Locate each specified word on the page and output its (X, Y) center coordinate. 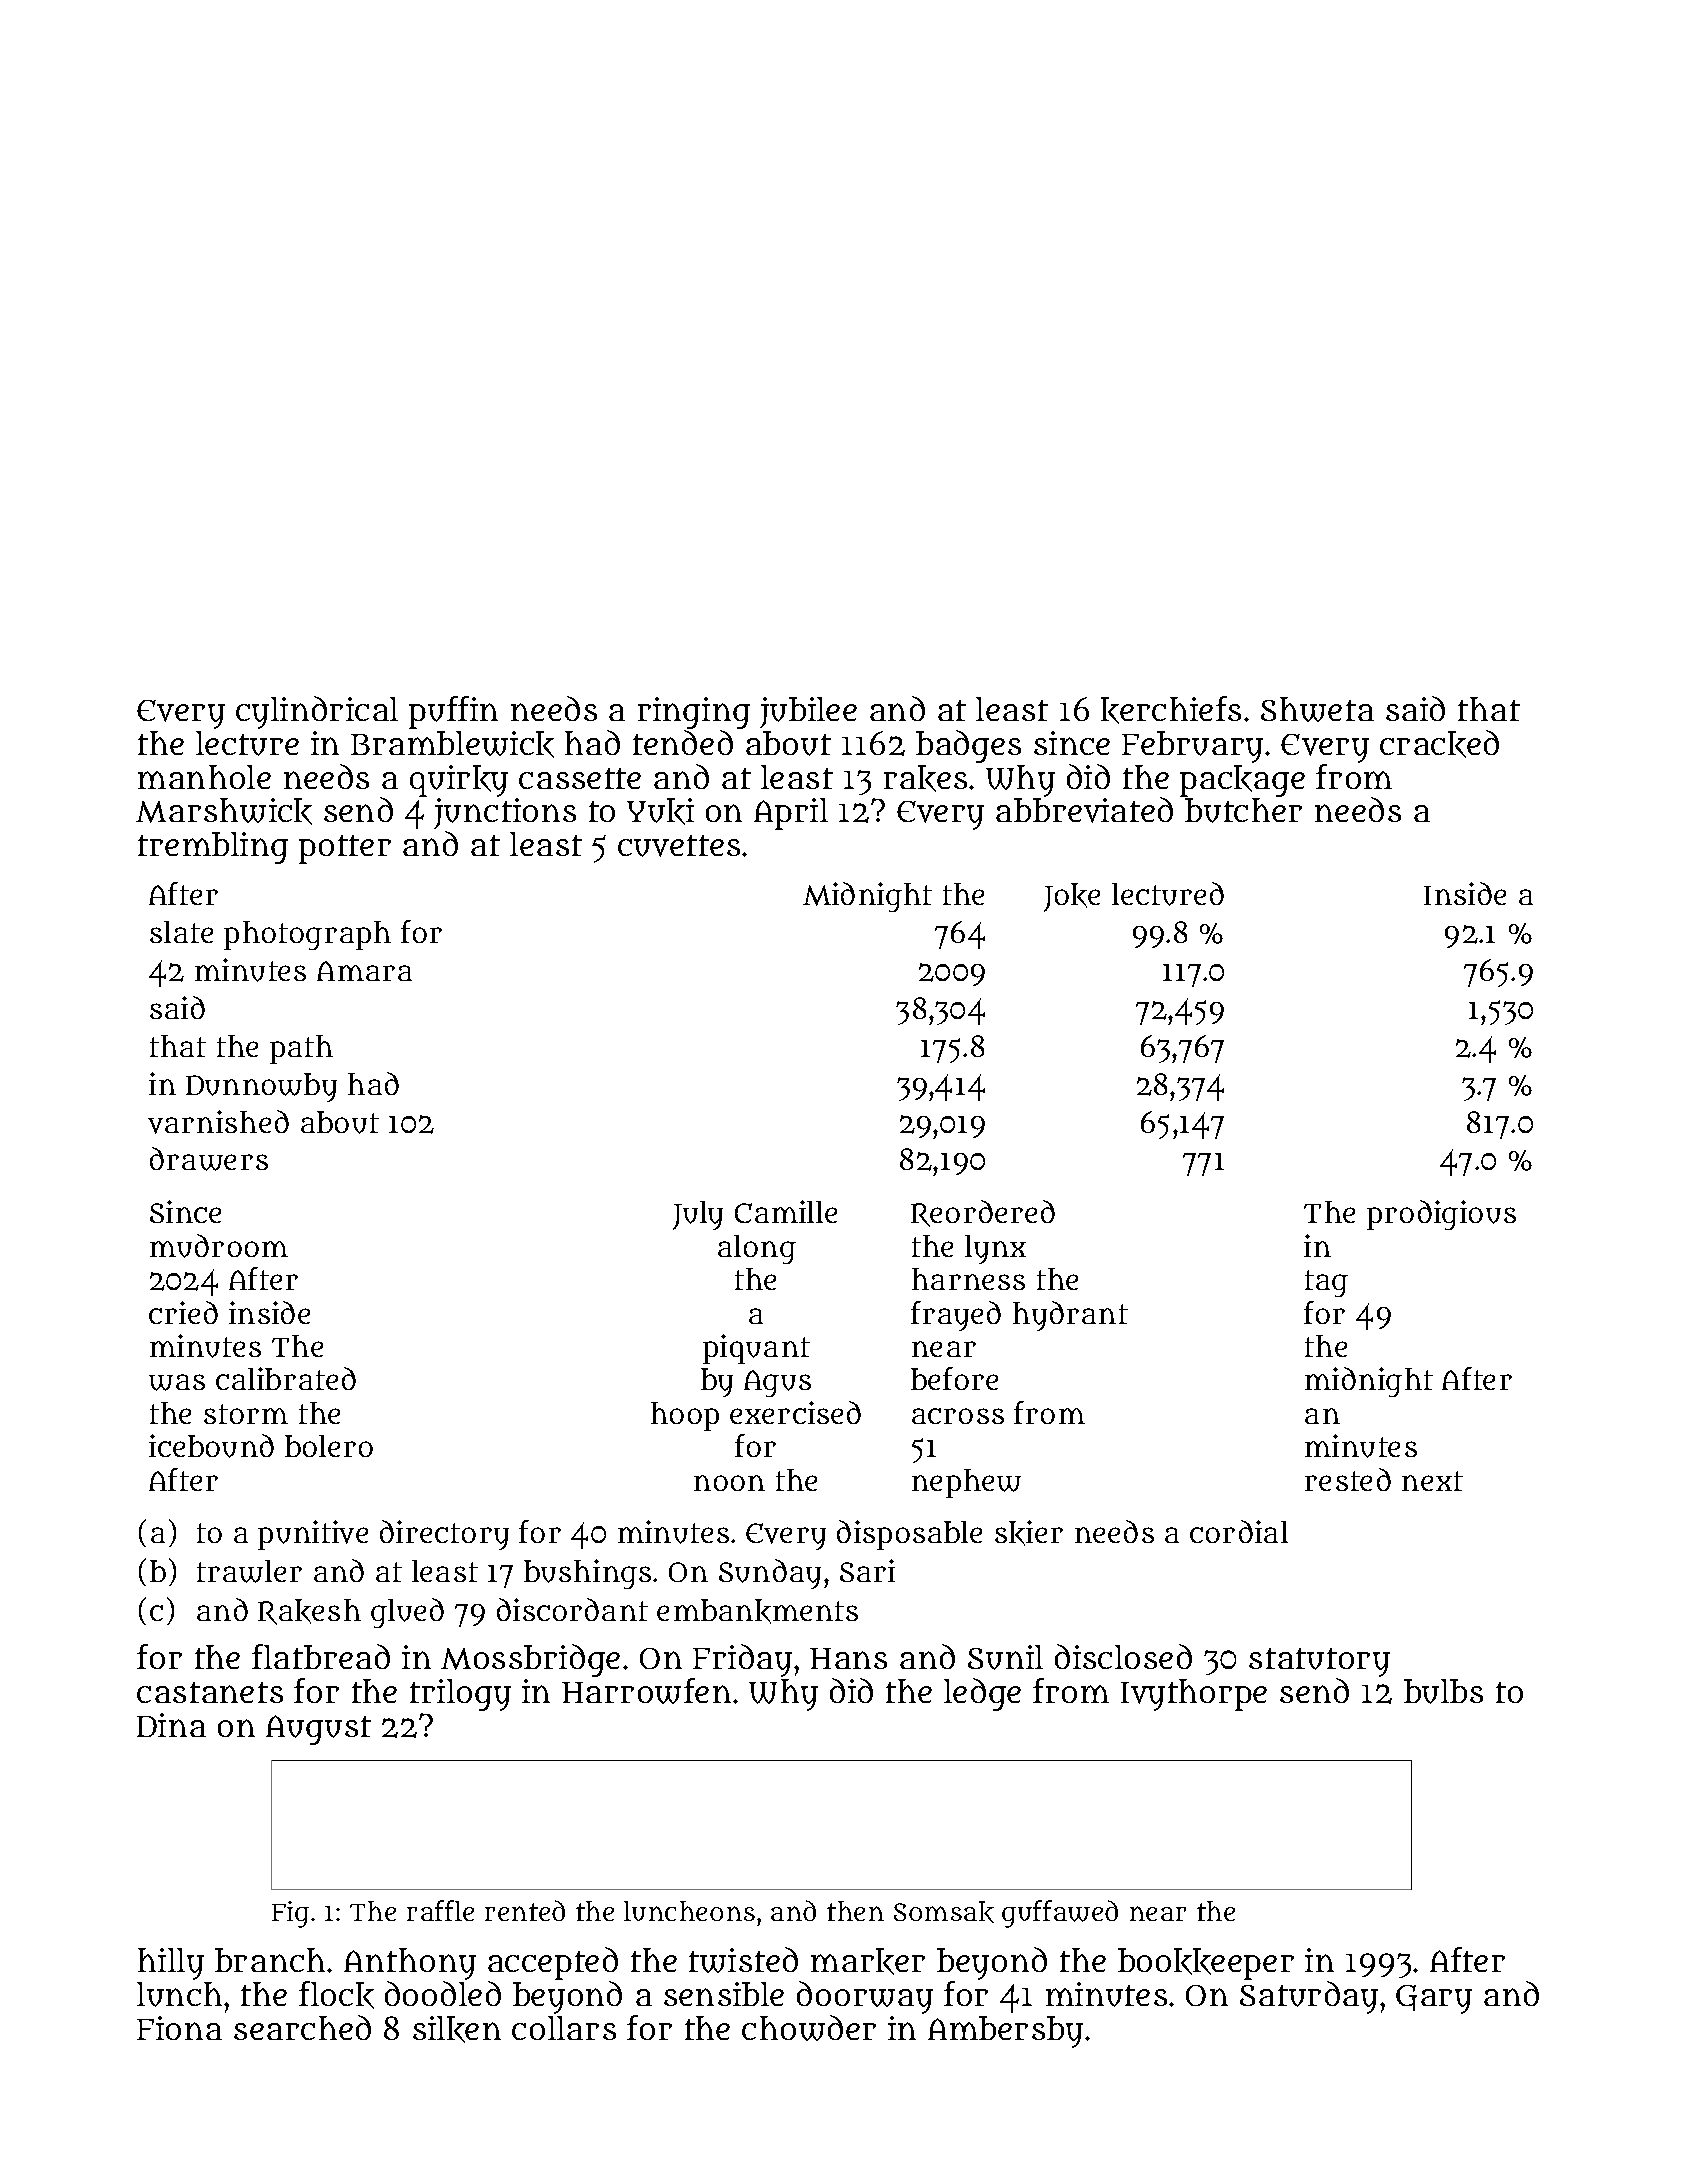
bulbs (1443, 1691)
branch (270, 1960)
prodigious (1441, 1215)
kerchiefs (1171, 710)
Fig (290, 1914)
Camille (786, 1211)
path (301, 1049)
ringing (694, 713)
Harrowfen (646, 1691)
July (698, 1215)
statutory (1319, 1662)
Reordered (983, 1213)
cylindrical (317, 712)
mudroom (219, 1246)
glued (407, 1613)
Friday (742, 1660)
